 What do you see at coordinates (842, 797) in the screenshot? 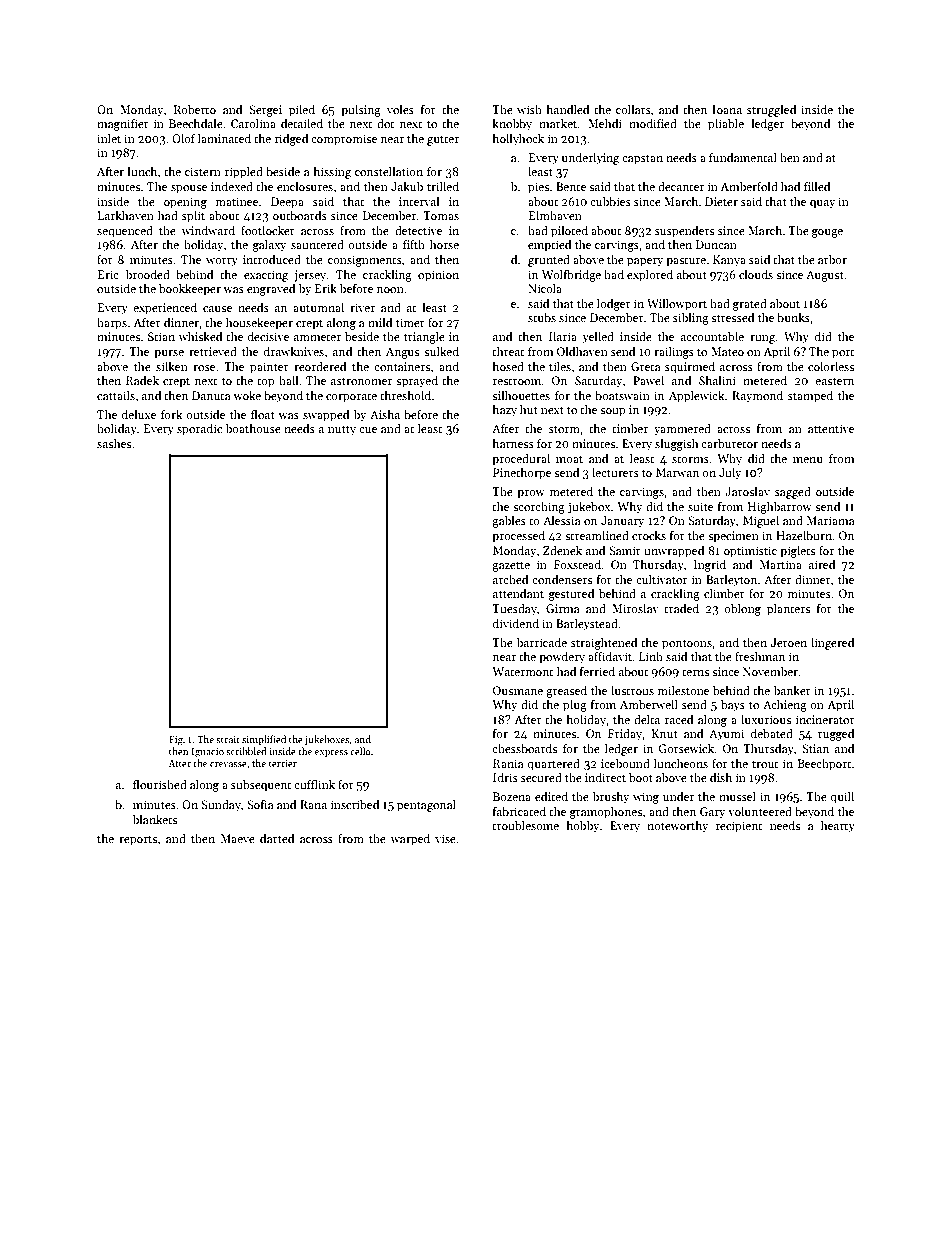
I see `quill` at bounding box center [842, 797].
